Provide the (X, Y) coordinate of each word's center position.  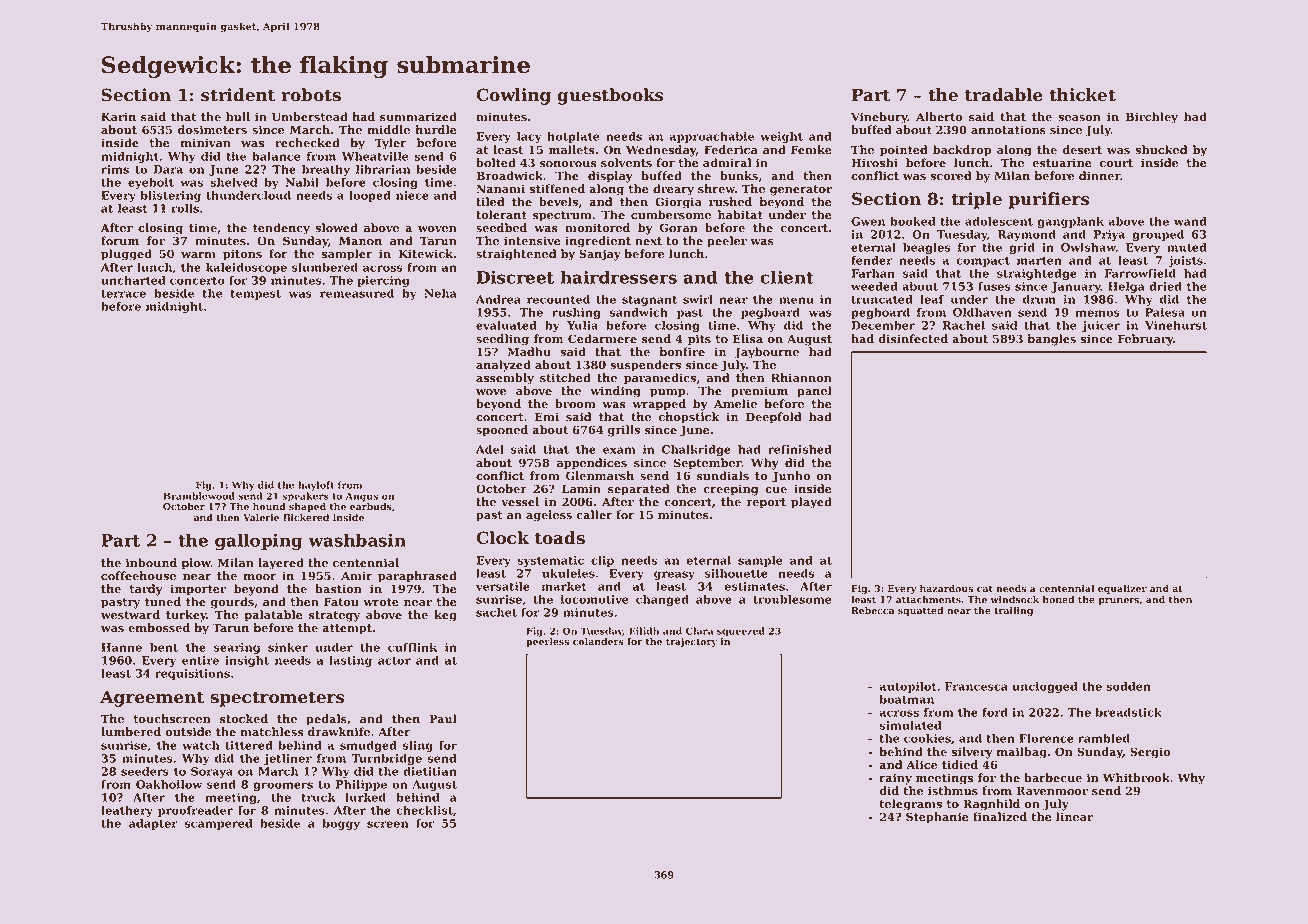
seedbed (501, 228)
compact (983, 262)
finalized (1000, 817)
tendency (281, 229)
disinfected (913, 339)
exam (619, 450)
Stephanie (937, 818)
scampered (218, 824)
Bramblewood (199, 496)
